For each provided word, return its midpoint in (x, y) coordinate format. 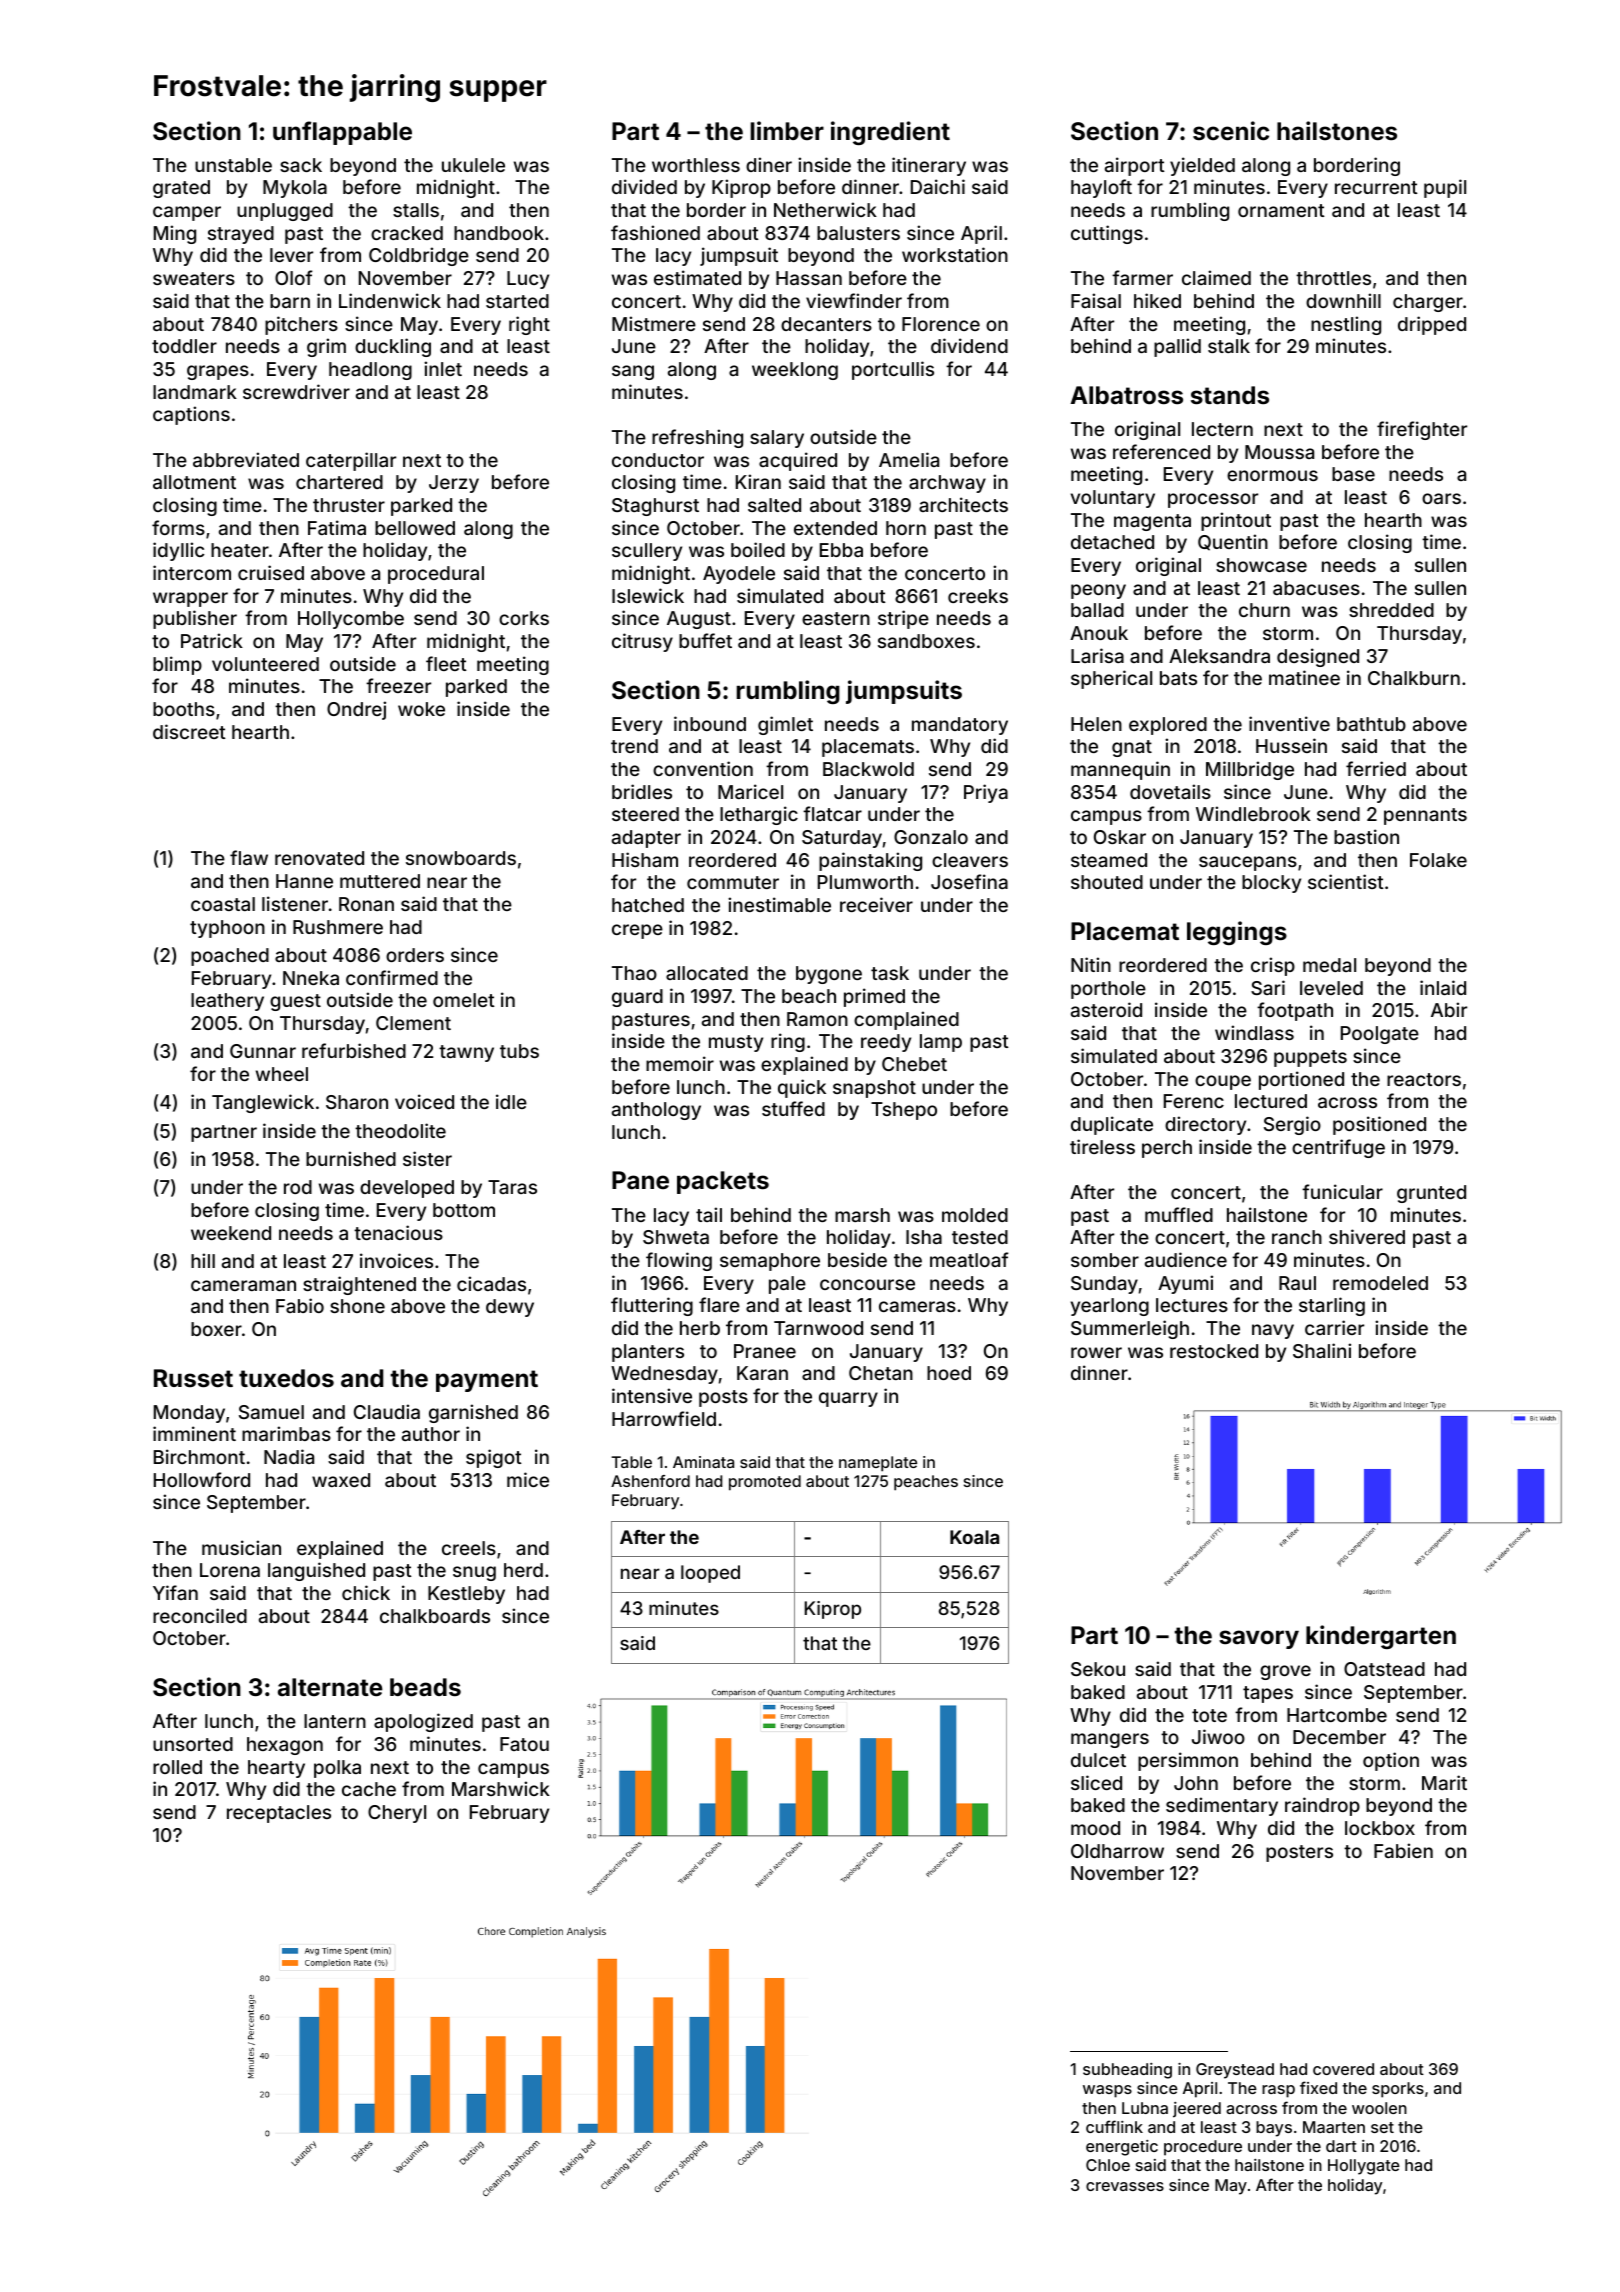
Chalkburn (1414, 678)
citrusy (642, 642)
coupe (1223, 1082)
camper (187, 213)
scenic (1231, 131)
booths (184, 709)
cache (369, 1789)
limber (787, 130)
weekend (231, 1233)
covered (1343, 2069)
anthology (656, 1111)
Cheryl (397, 1814)
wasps (1107, 2091)
